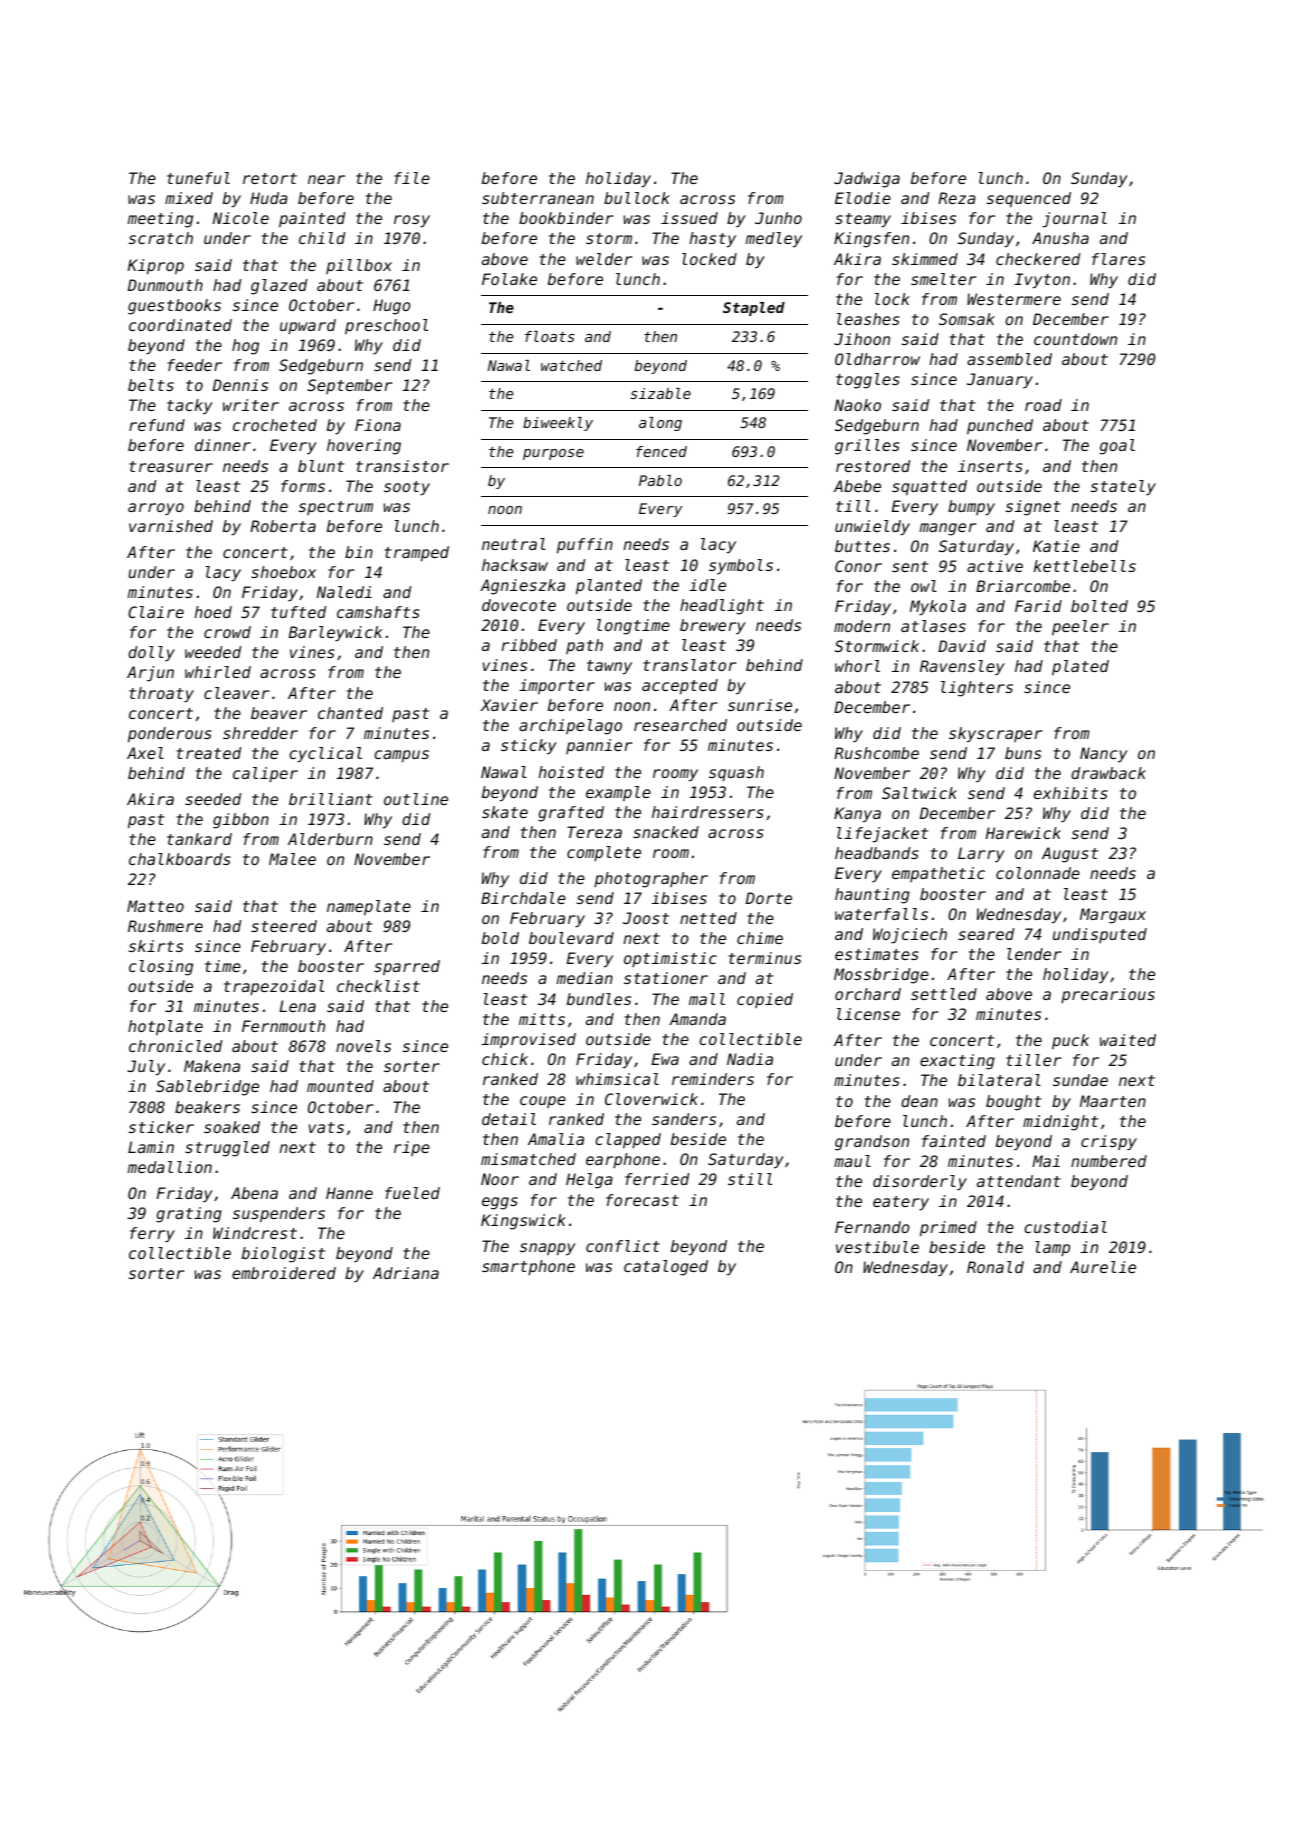 The width and height of the screenshot is (1289, 1823). I want to click on Jadwiga, so click(867, 180).
